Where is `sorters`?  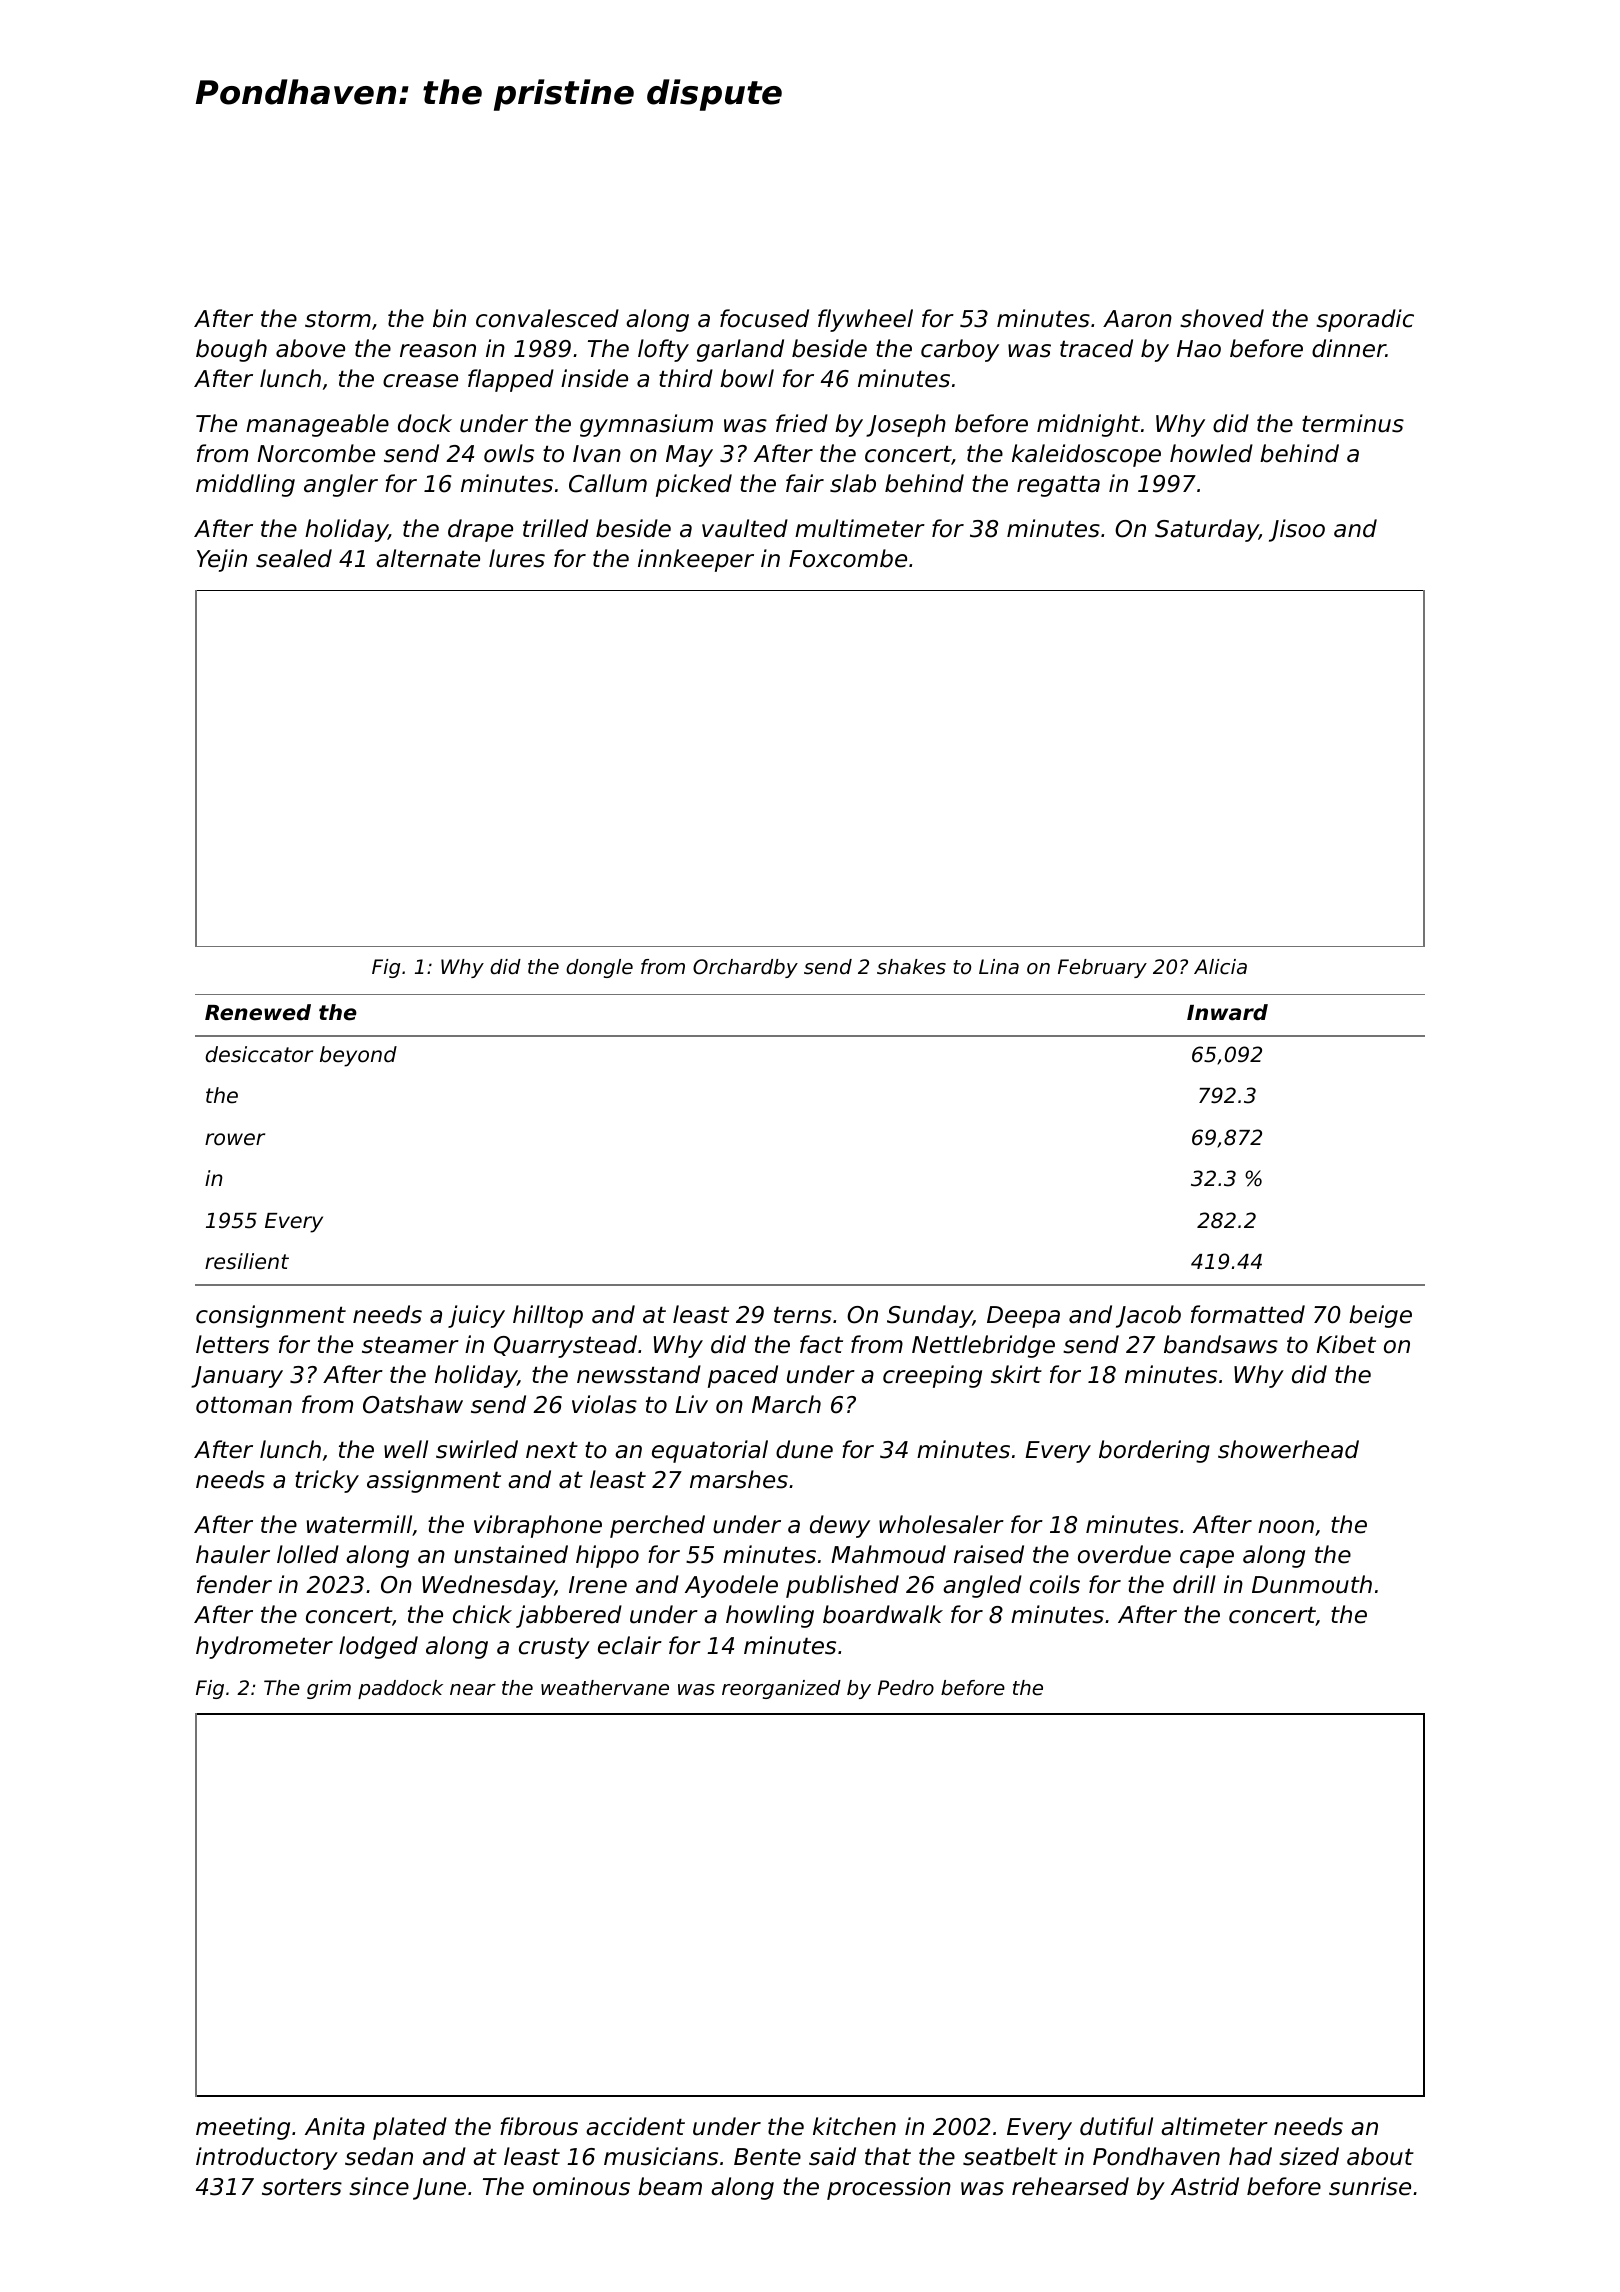
sorters is located at coordinates (302, 2187).
